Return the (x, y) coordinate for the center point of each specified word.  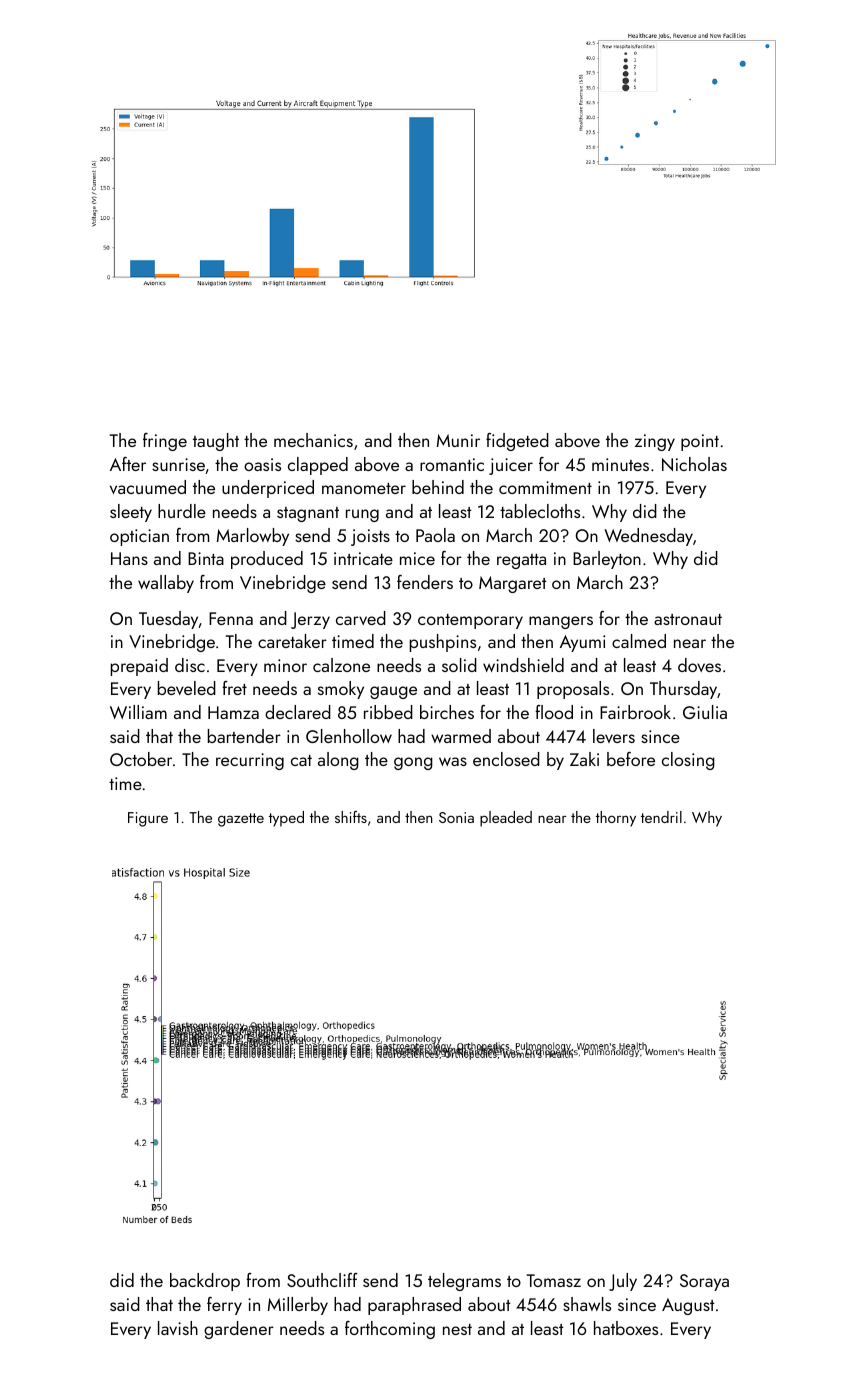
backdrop (205, 1282)
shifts (351, 817)
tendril (661, 817)
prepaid (139, 667)
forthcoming (390, 1330)
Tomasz (553, 1280)
